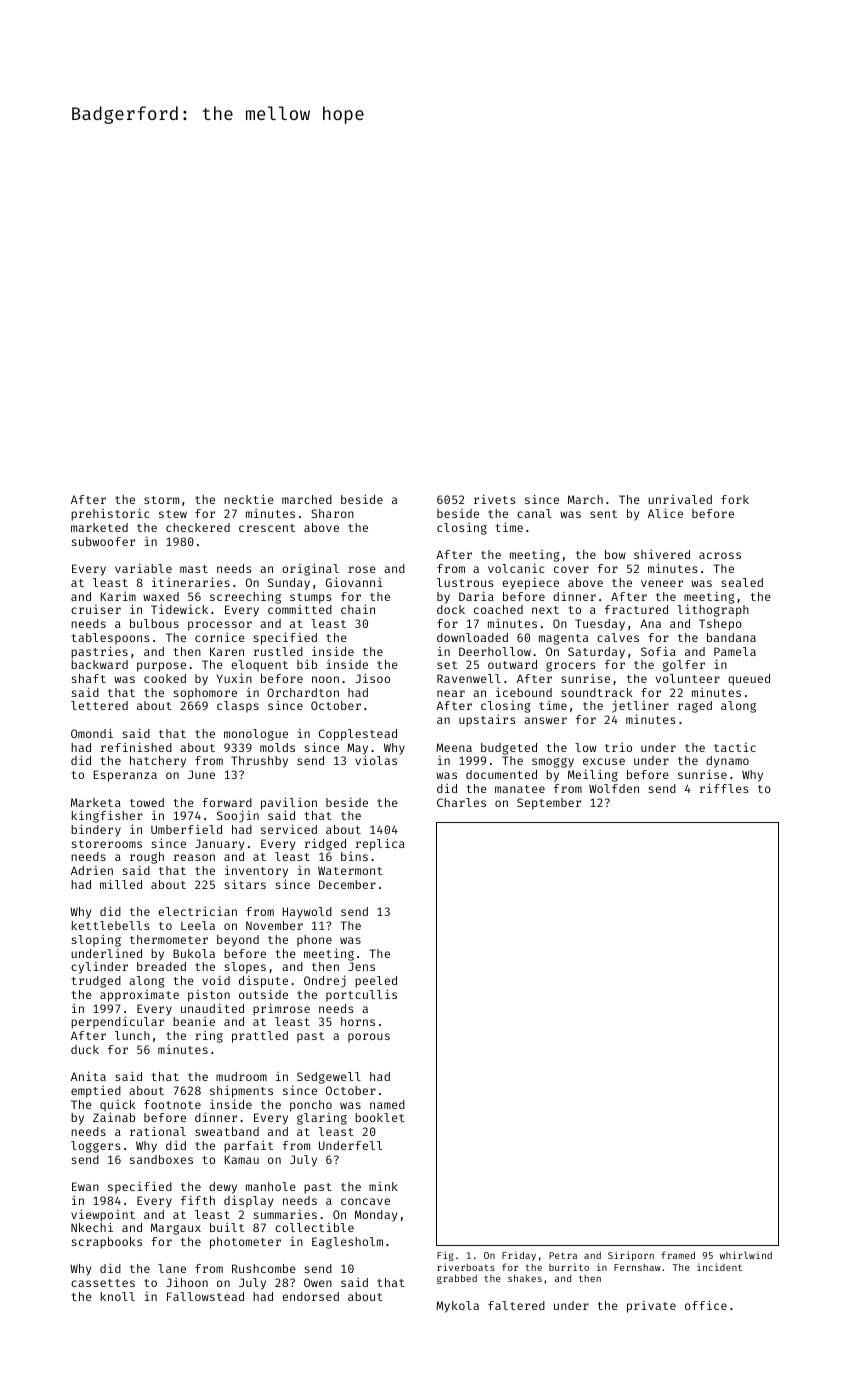  I want to click on framed, so click(678, 1255).
